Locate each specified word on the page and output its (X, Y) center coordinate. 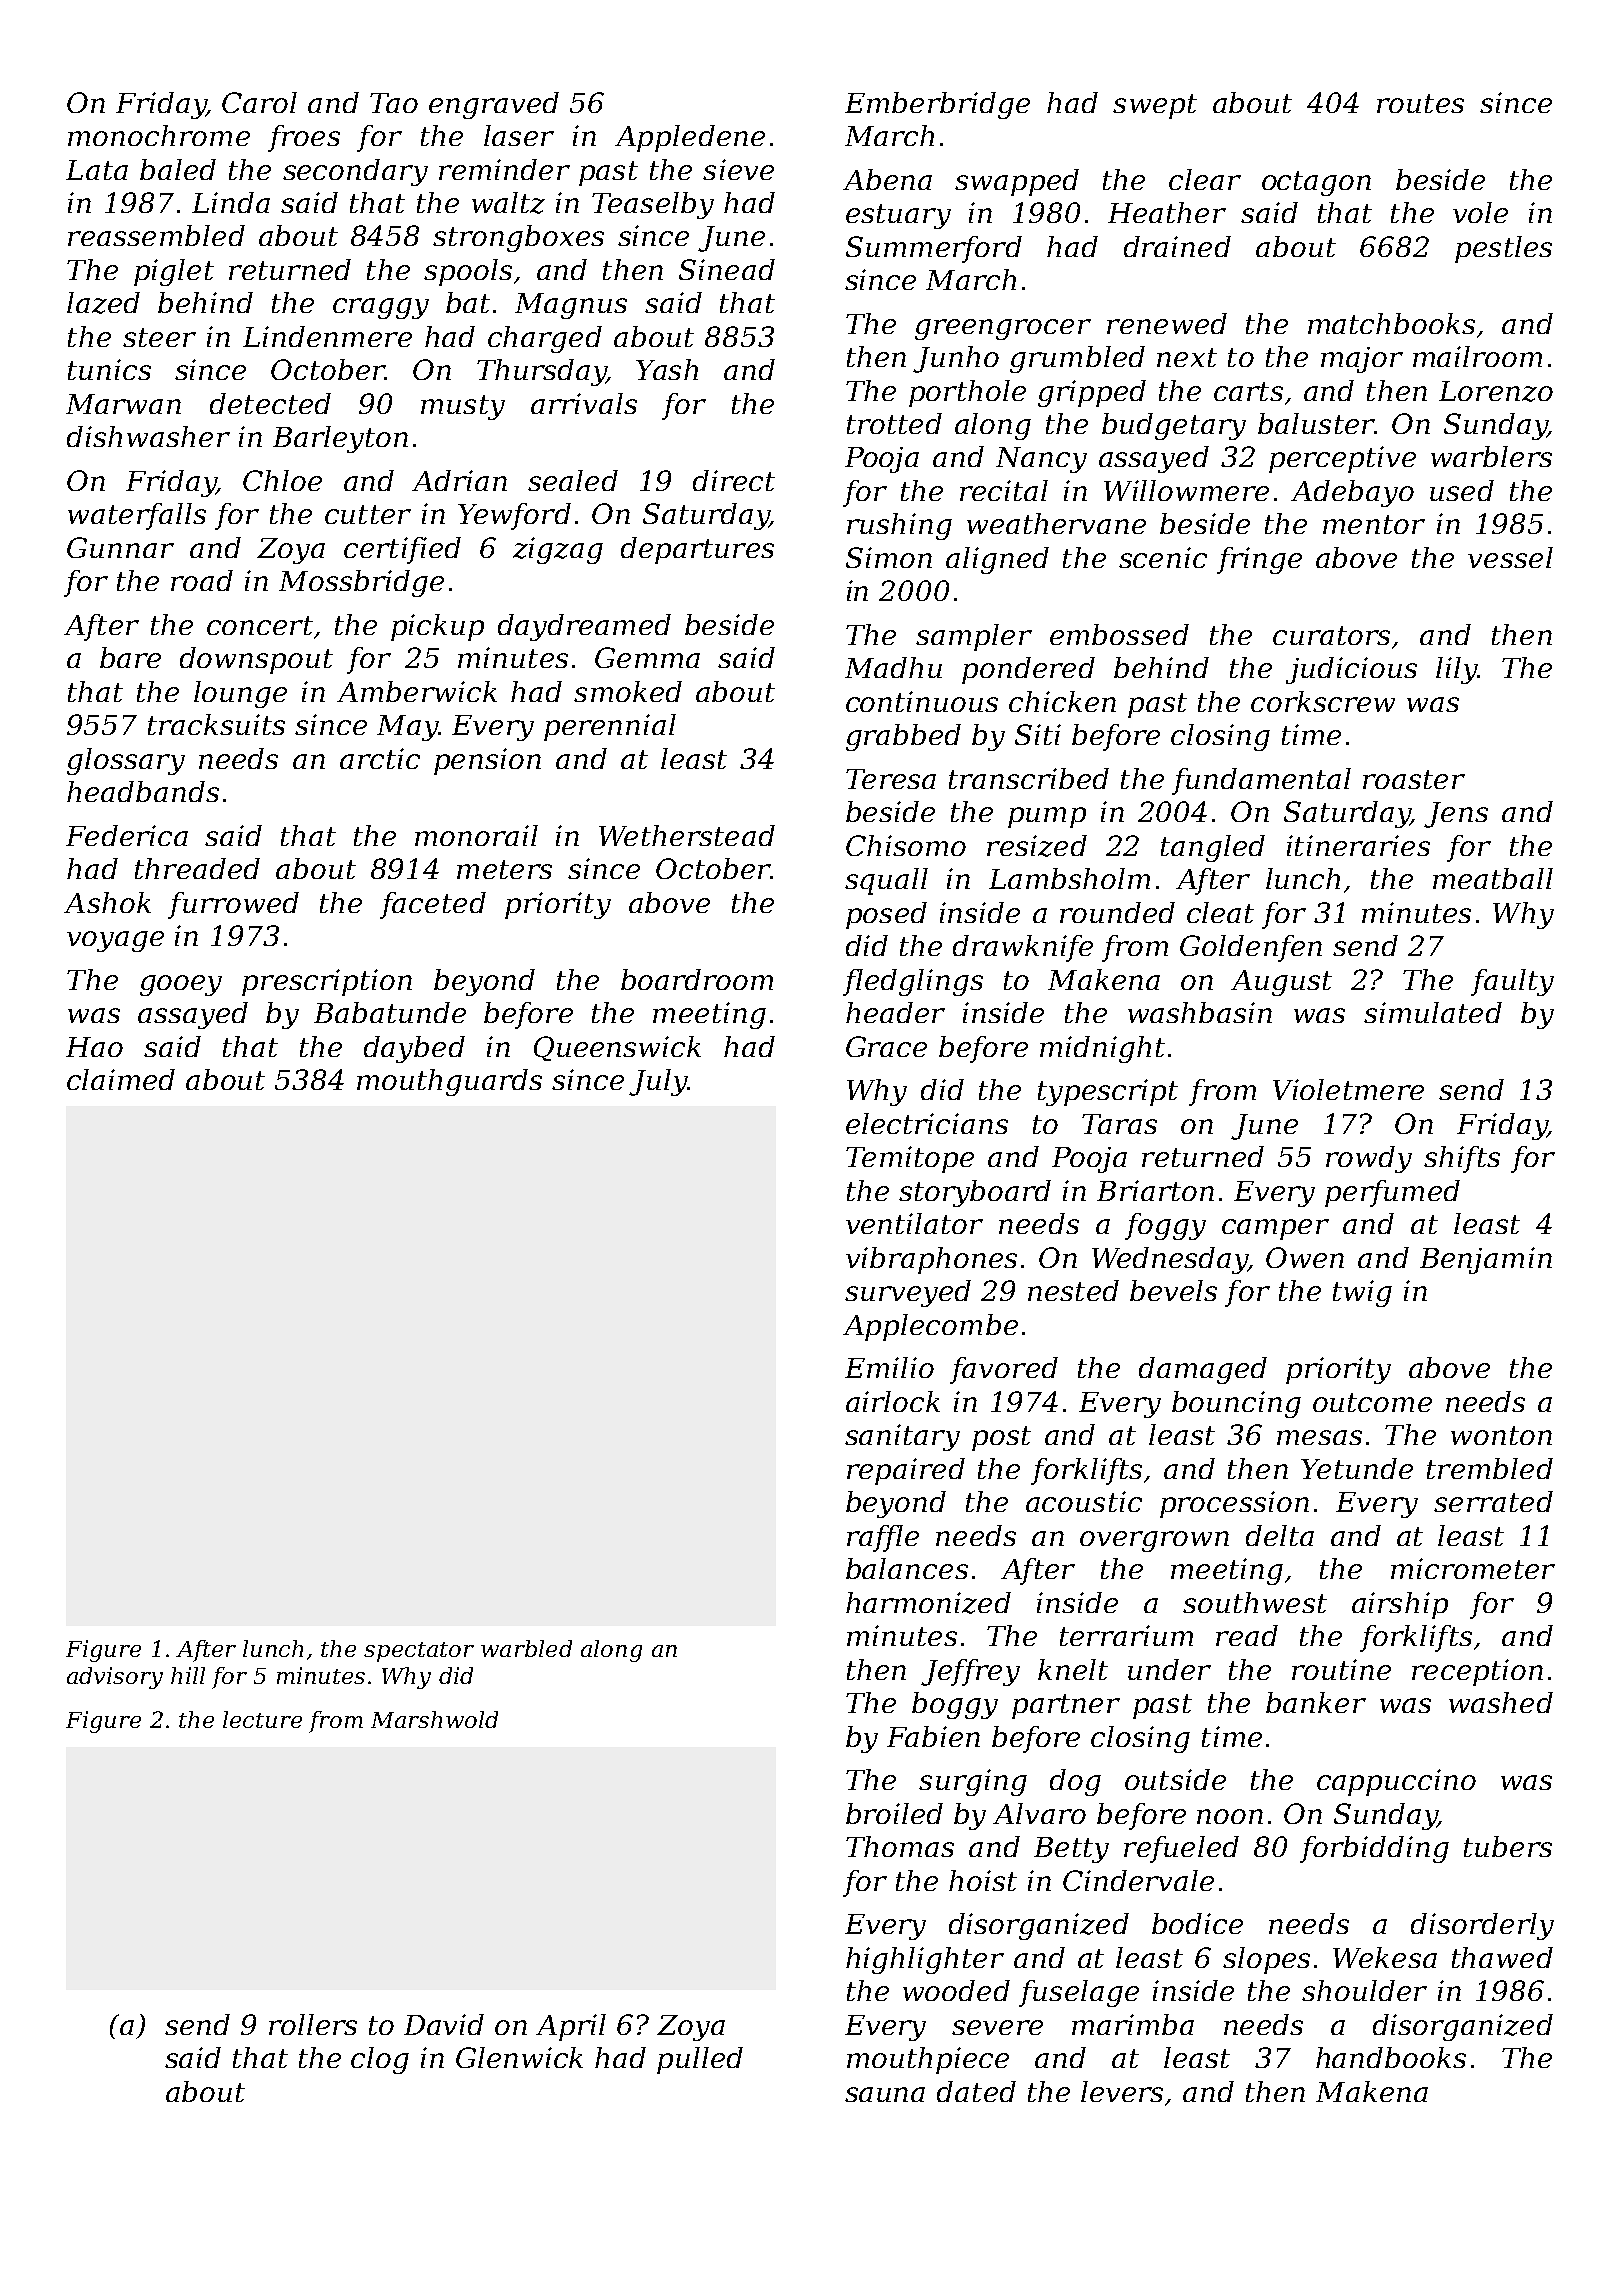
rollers (313, 2024)
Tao (394, 103)
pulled (700, 2060)
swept (1155, 106)
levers (1122, 2091)
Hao (94, 1047)
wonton (1501, 1435)
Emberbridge (937, 105)
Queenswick (617, 1048)
